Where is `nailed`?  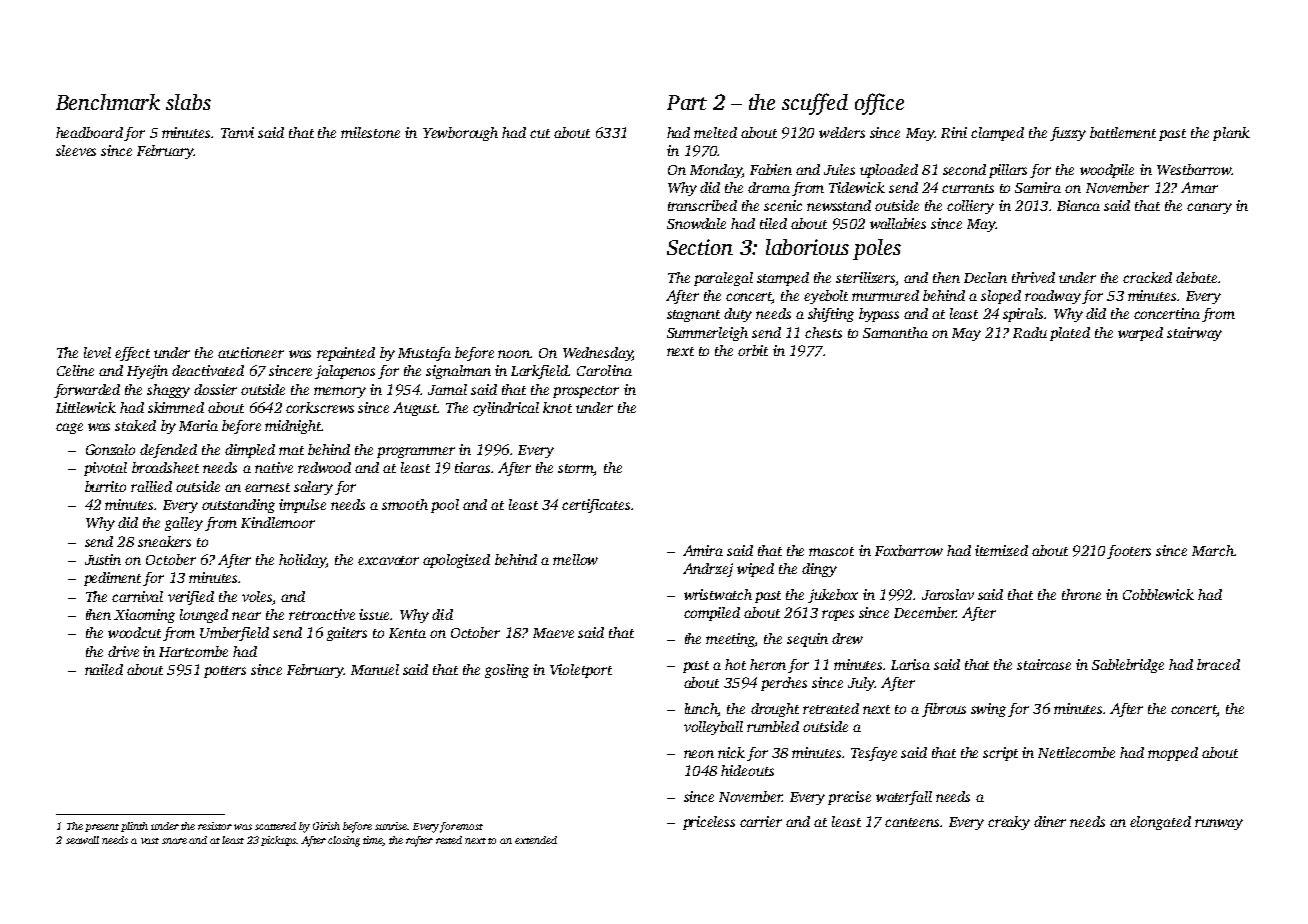 nailed is located at coordinates (104, 669).
